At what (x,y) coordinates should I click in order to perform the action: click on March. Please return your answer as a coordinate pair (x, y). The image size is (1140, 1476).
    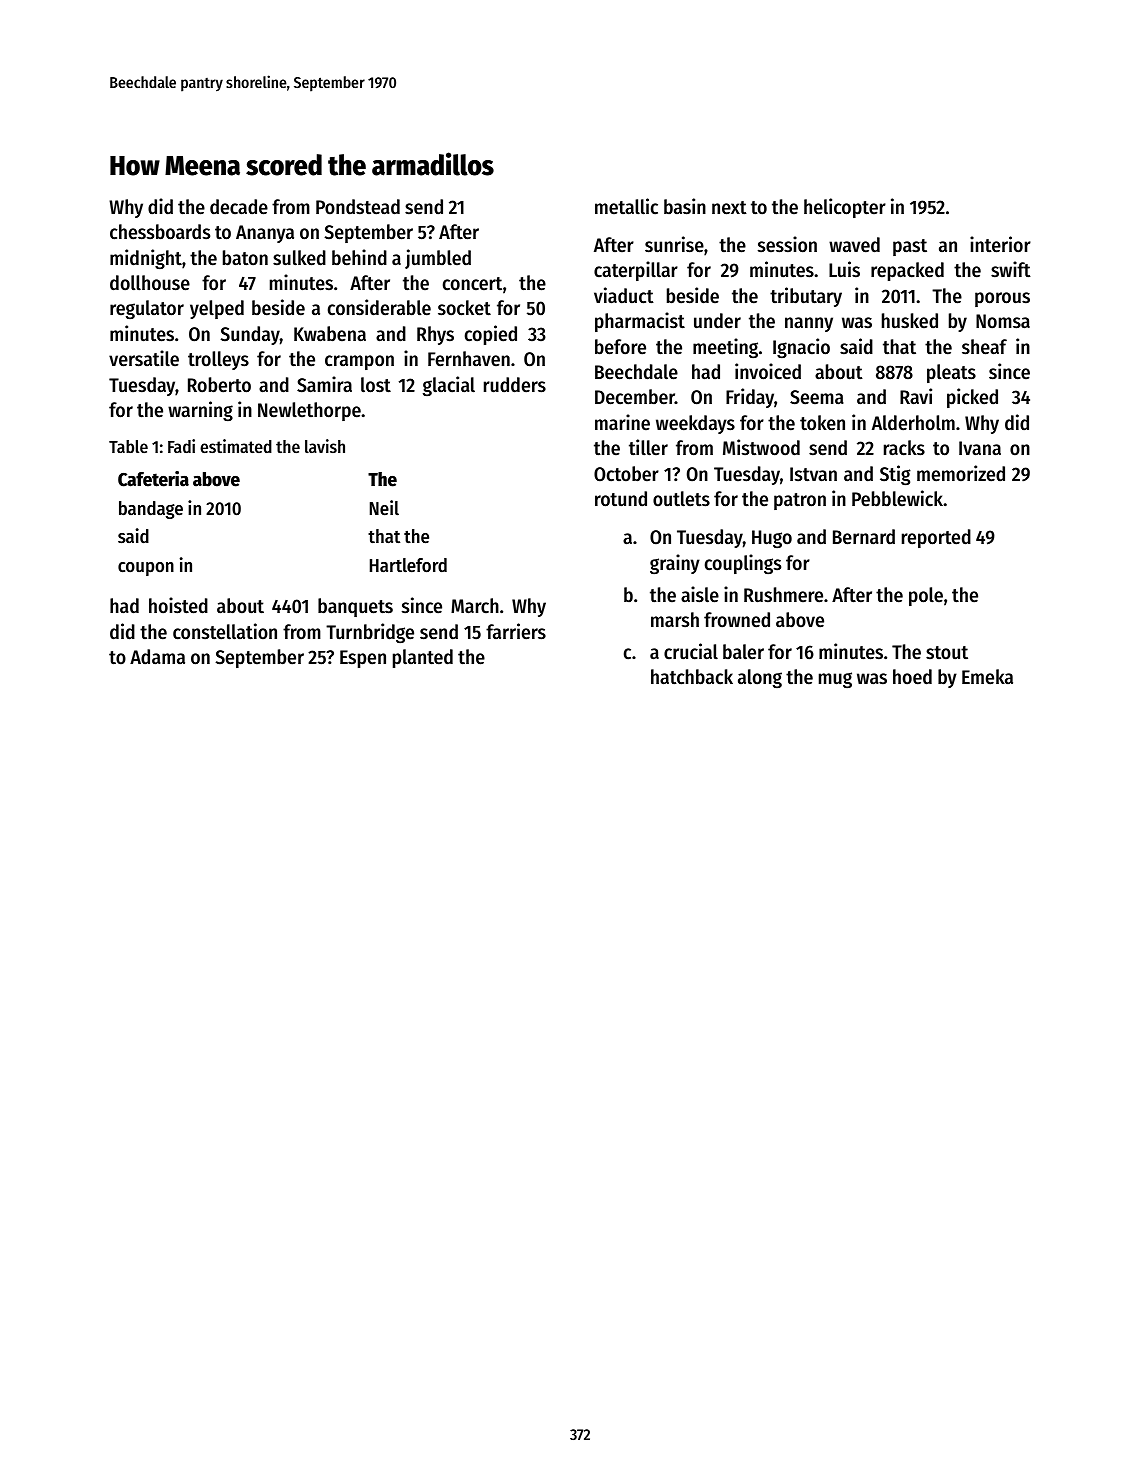
    Looking at the image, I should click on (475, 606).
